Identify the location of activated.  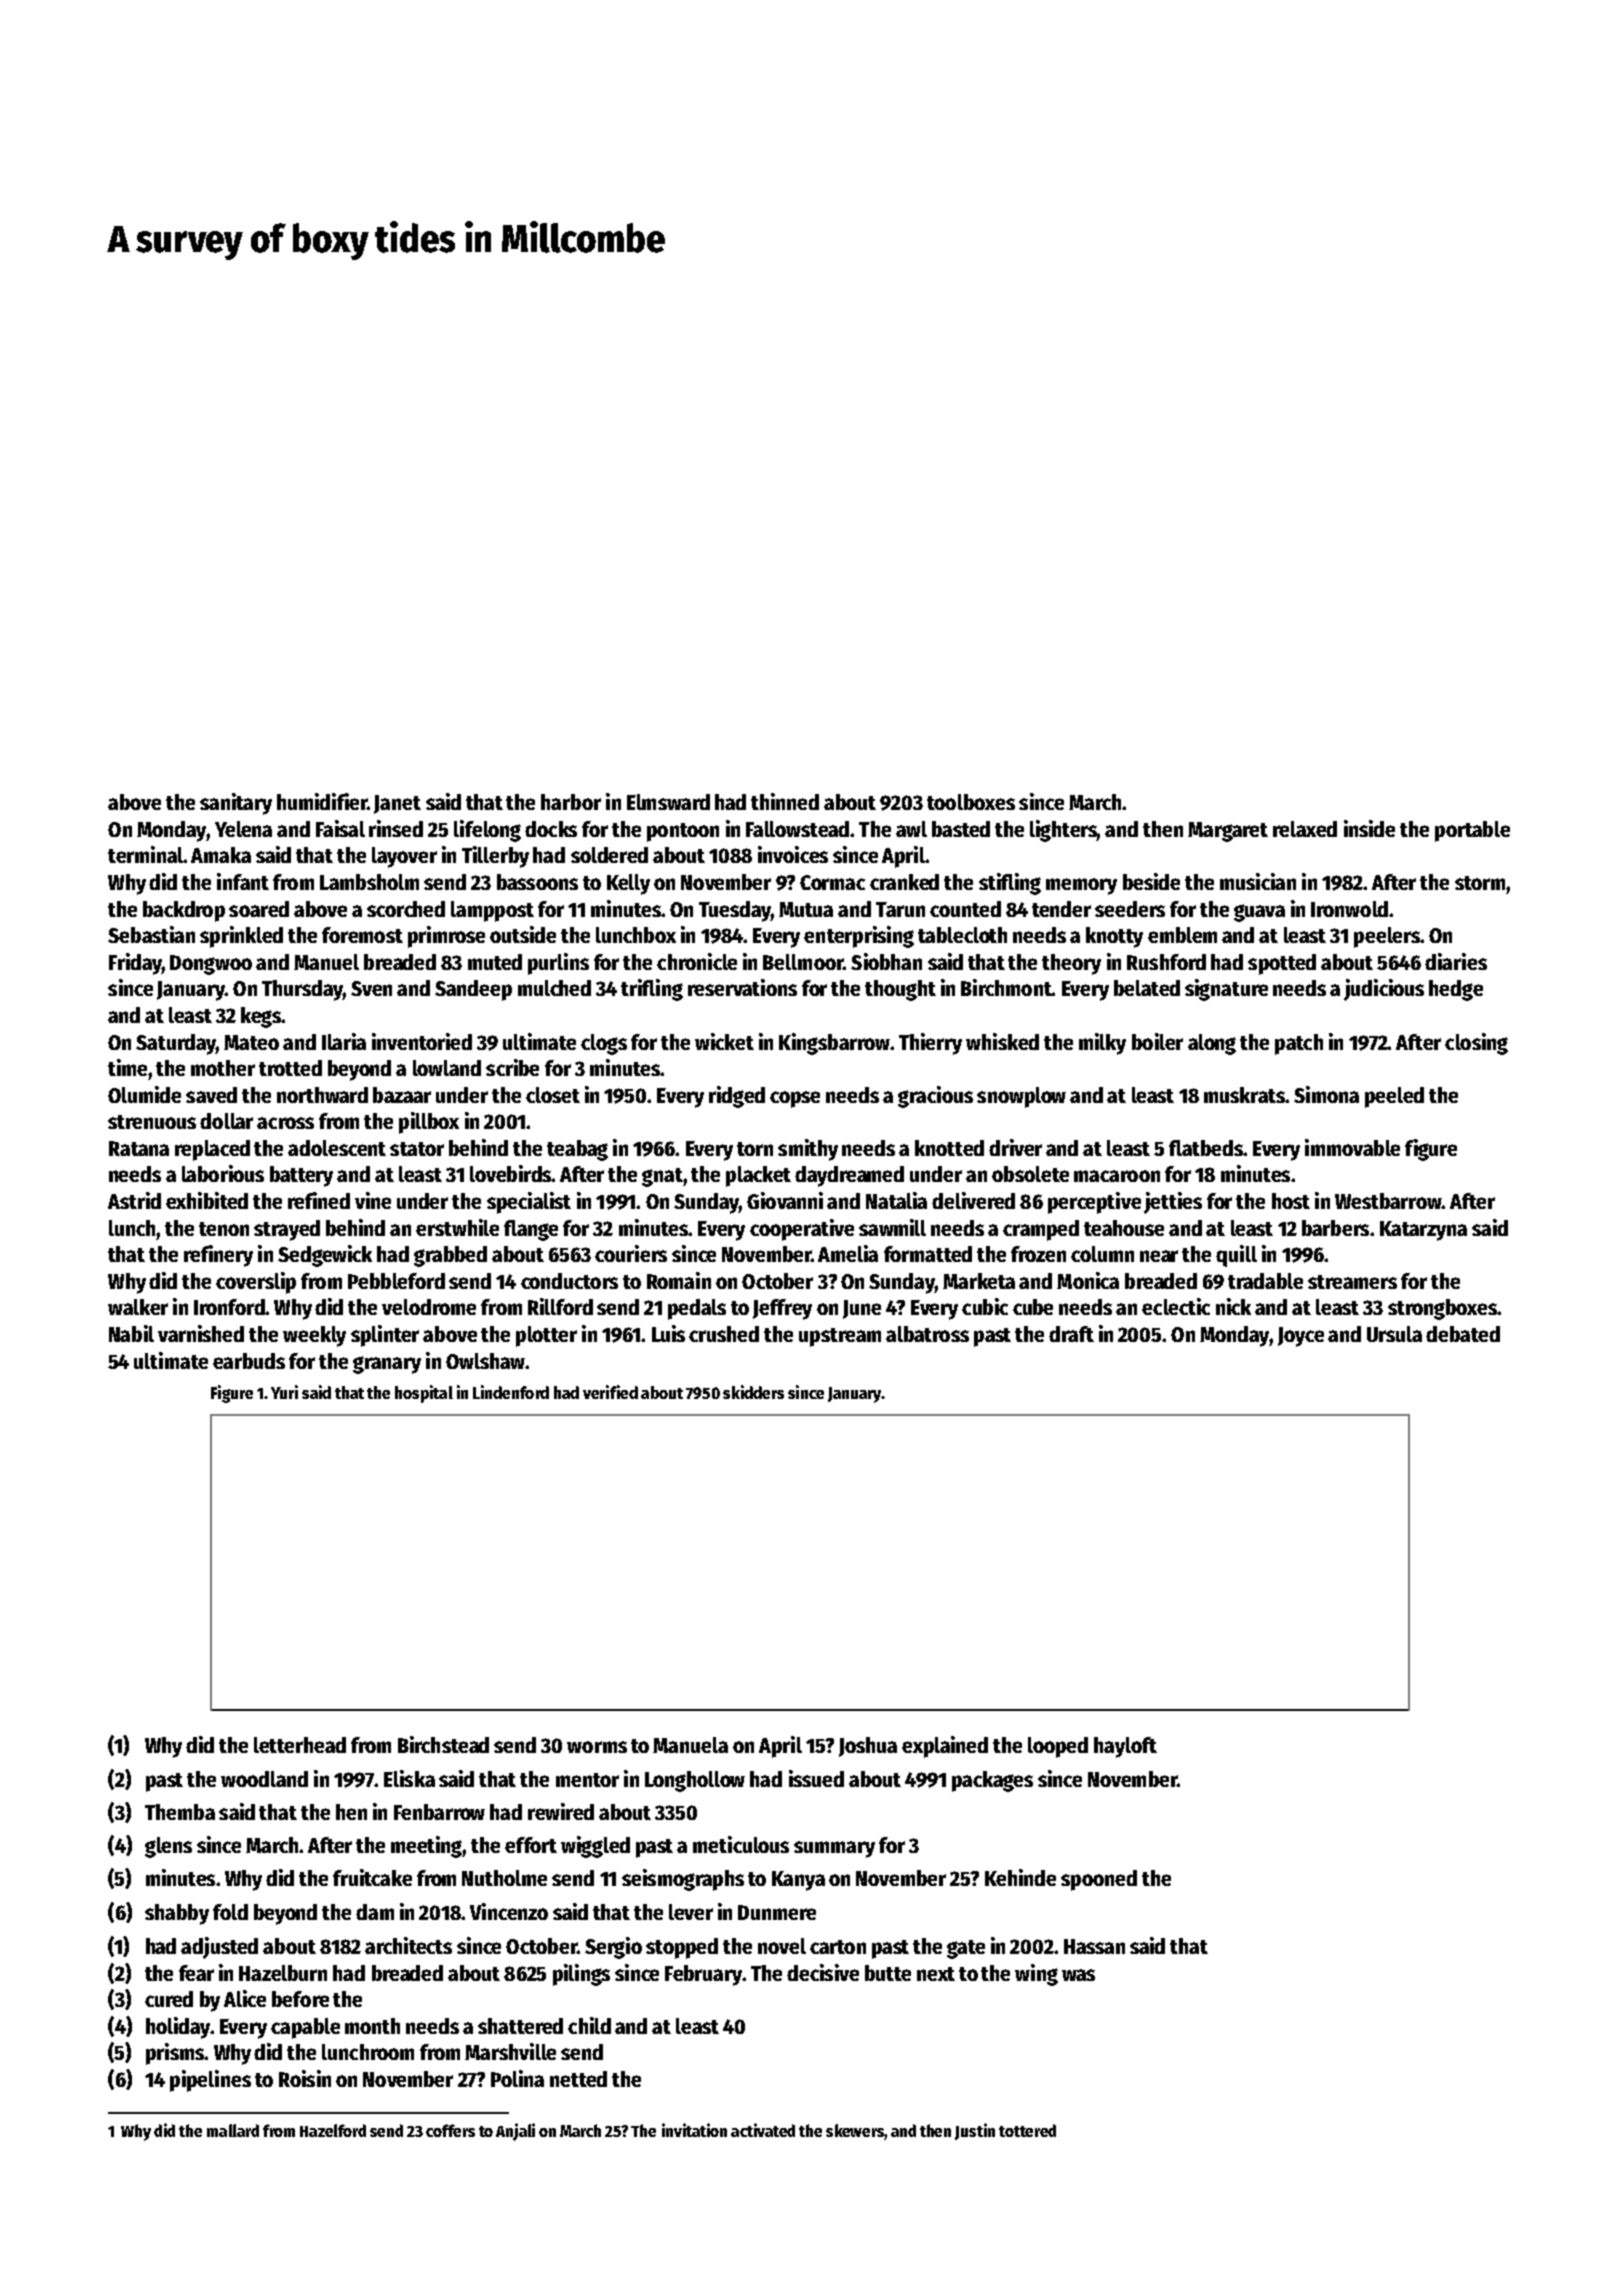
(763, 2130).
